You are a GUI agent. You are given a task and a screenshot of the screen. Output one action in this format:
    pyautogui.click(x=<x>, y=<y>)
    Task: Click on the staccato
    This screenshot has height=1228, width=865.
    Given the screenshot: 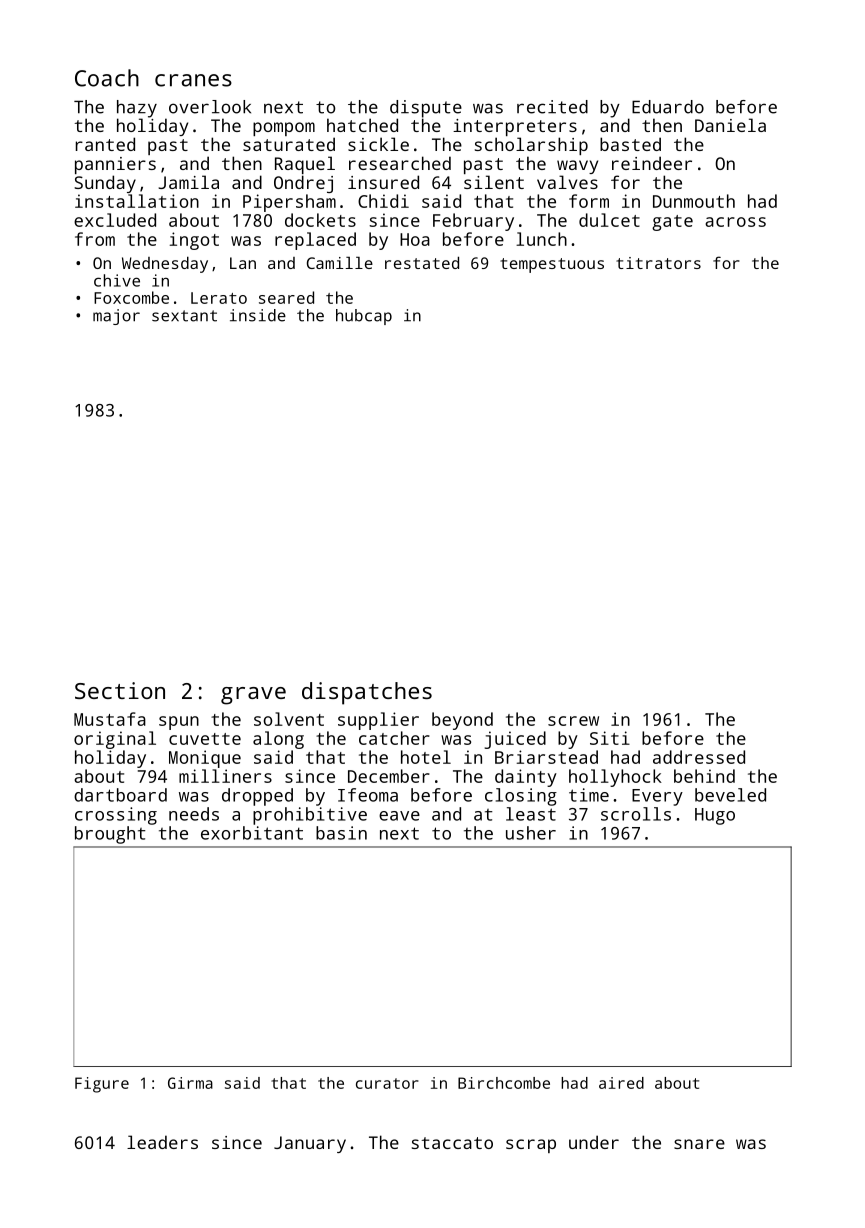 What is the action you would take?
    pyautogui.click(x=452, y=1143)
